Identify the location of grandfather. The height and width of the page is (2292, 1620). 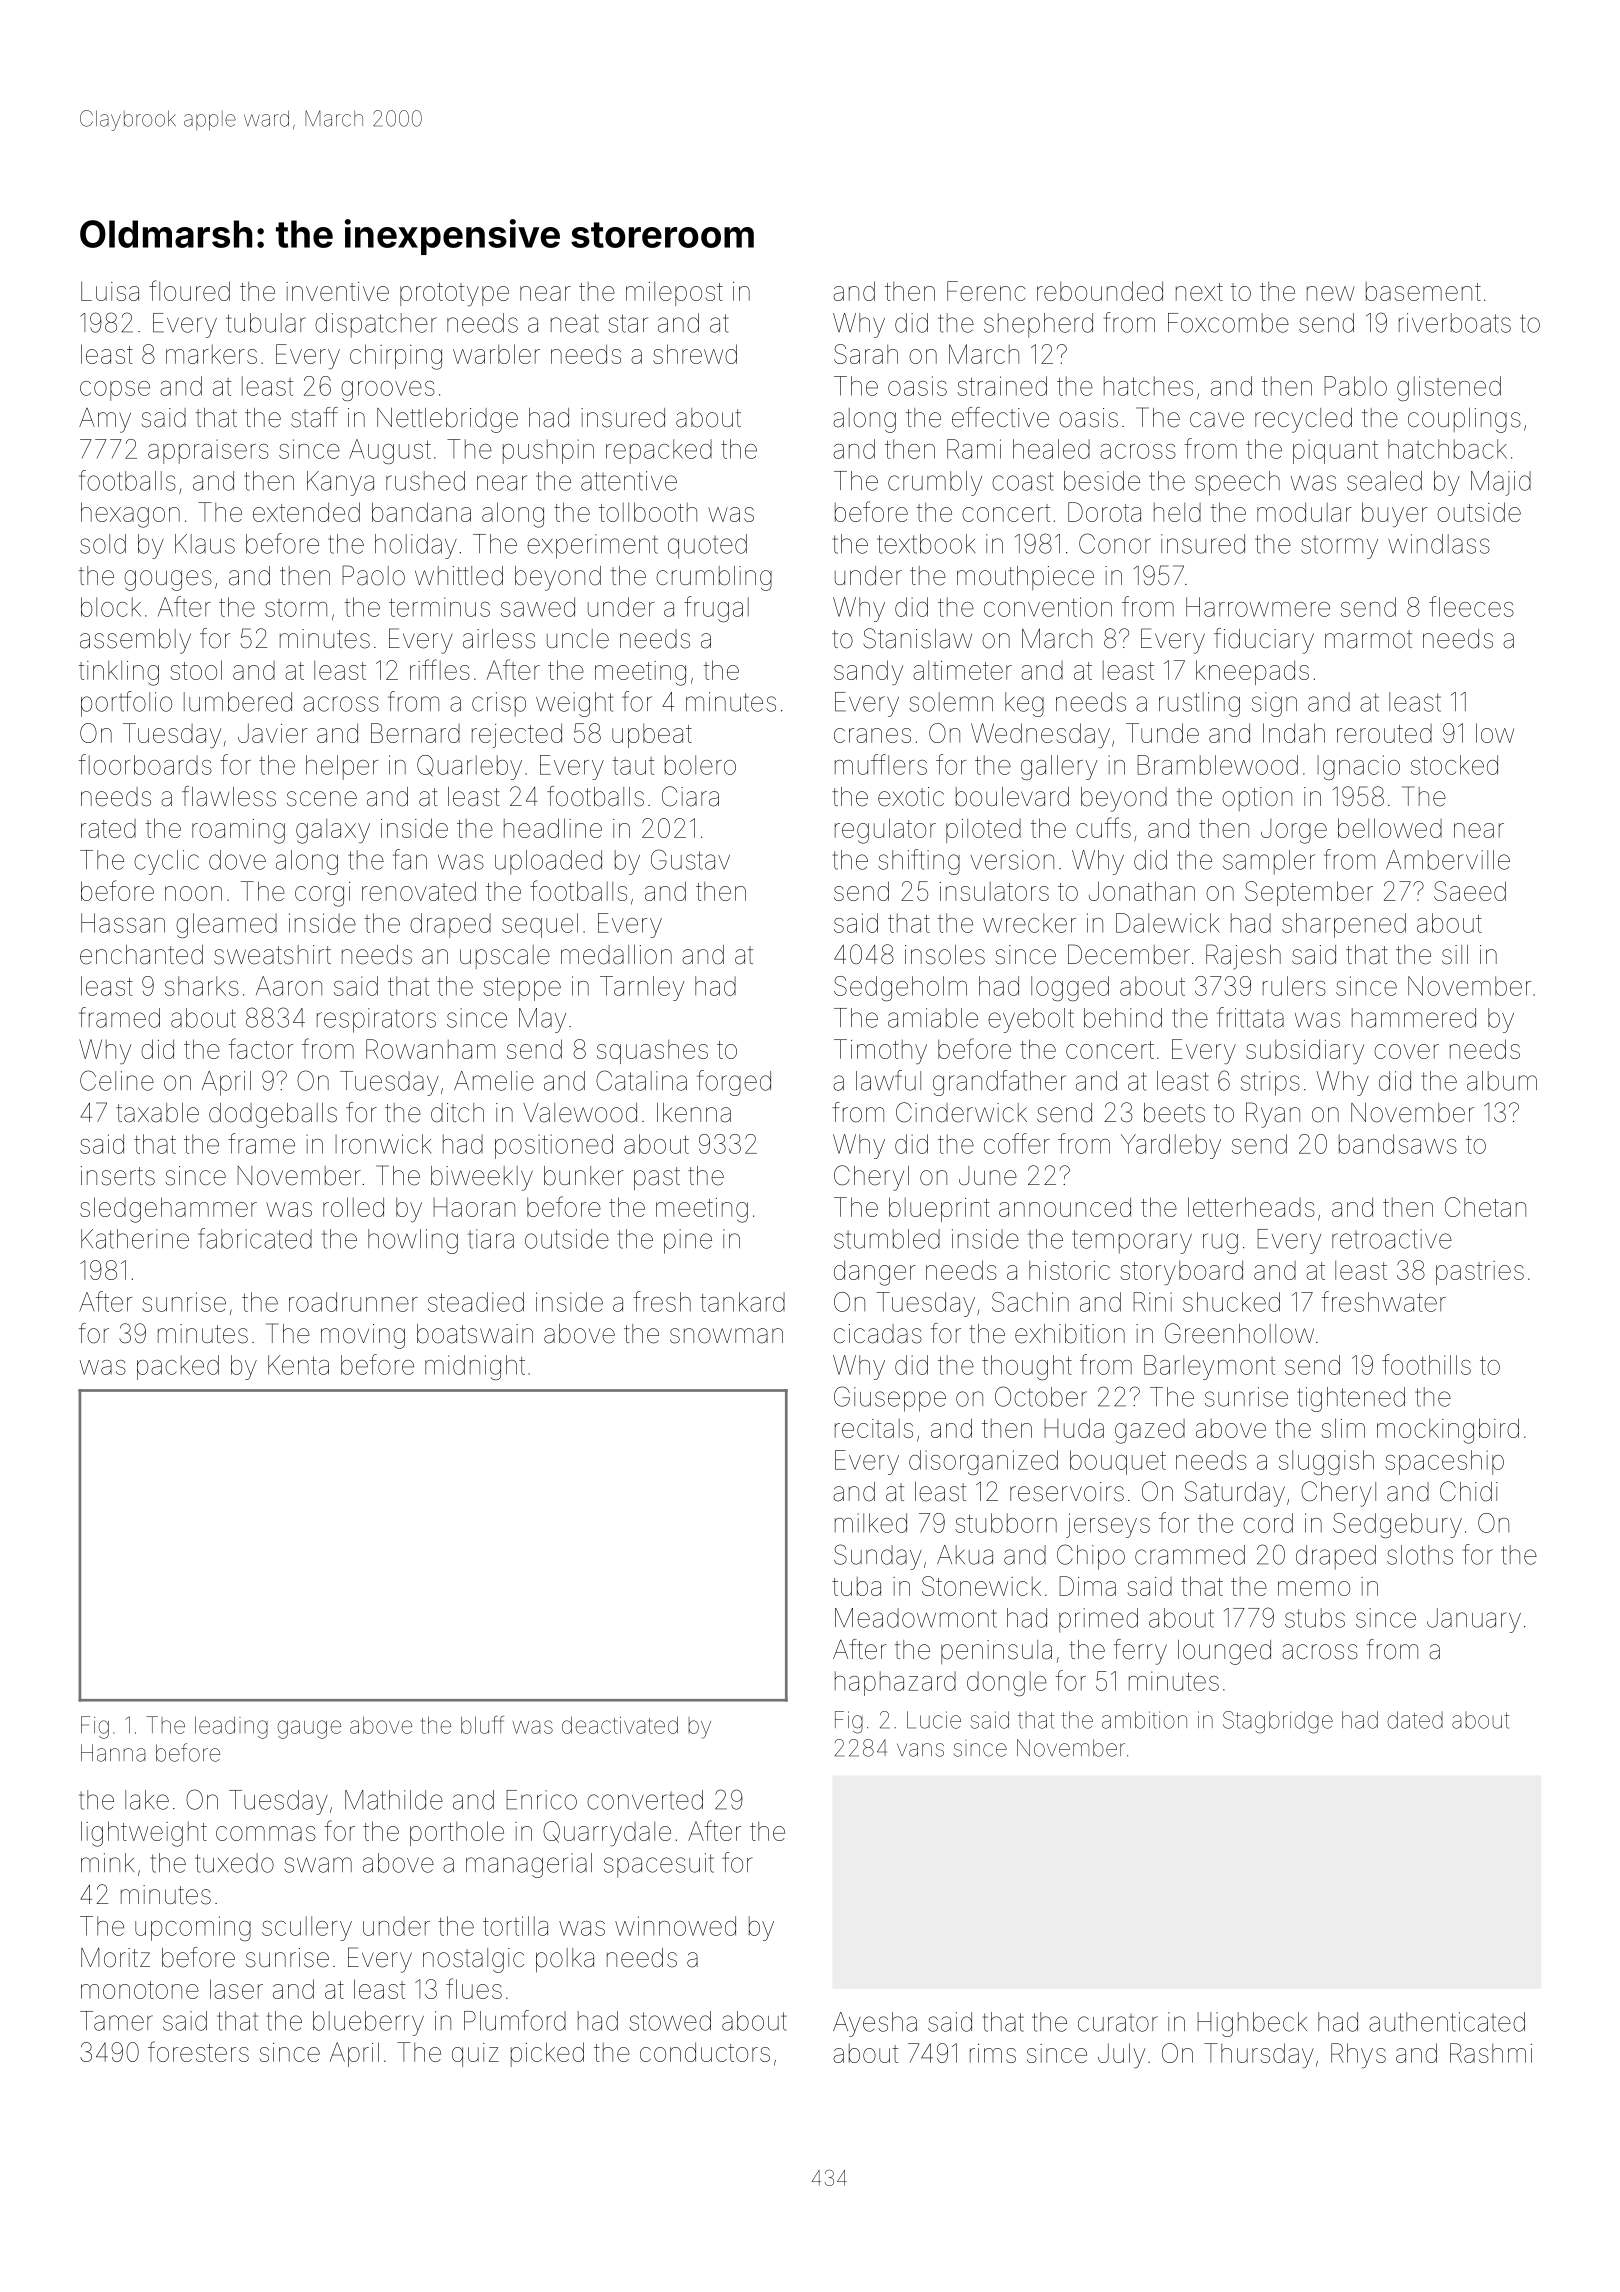
(999, 1083).
